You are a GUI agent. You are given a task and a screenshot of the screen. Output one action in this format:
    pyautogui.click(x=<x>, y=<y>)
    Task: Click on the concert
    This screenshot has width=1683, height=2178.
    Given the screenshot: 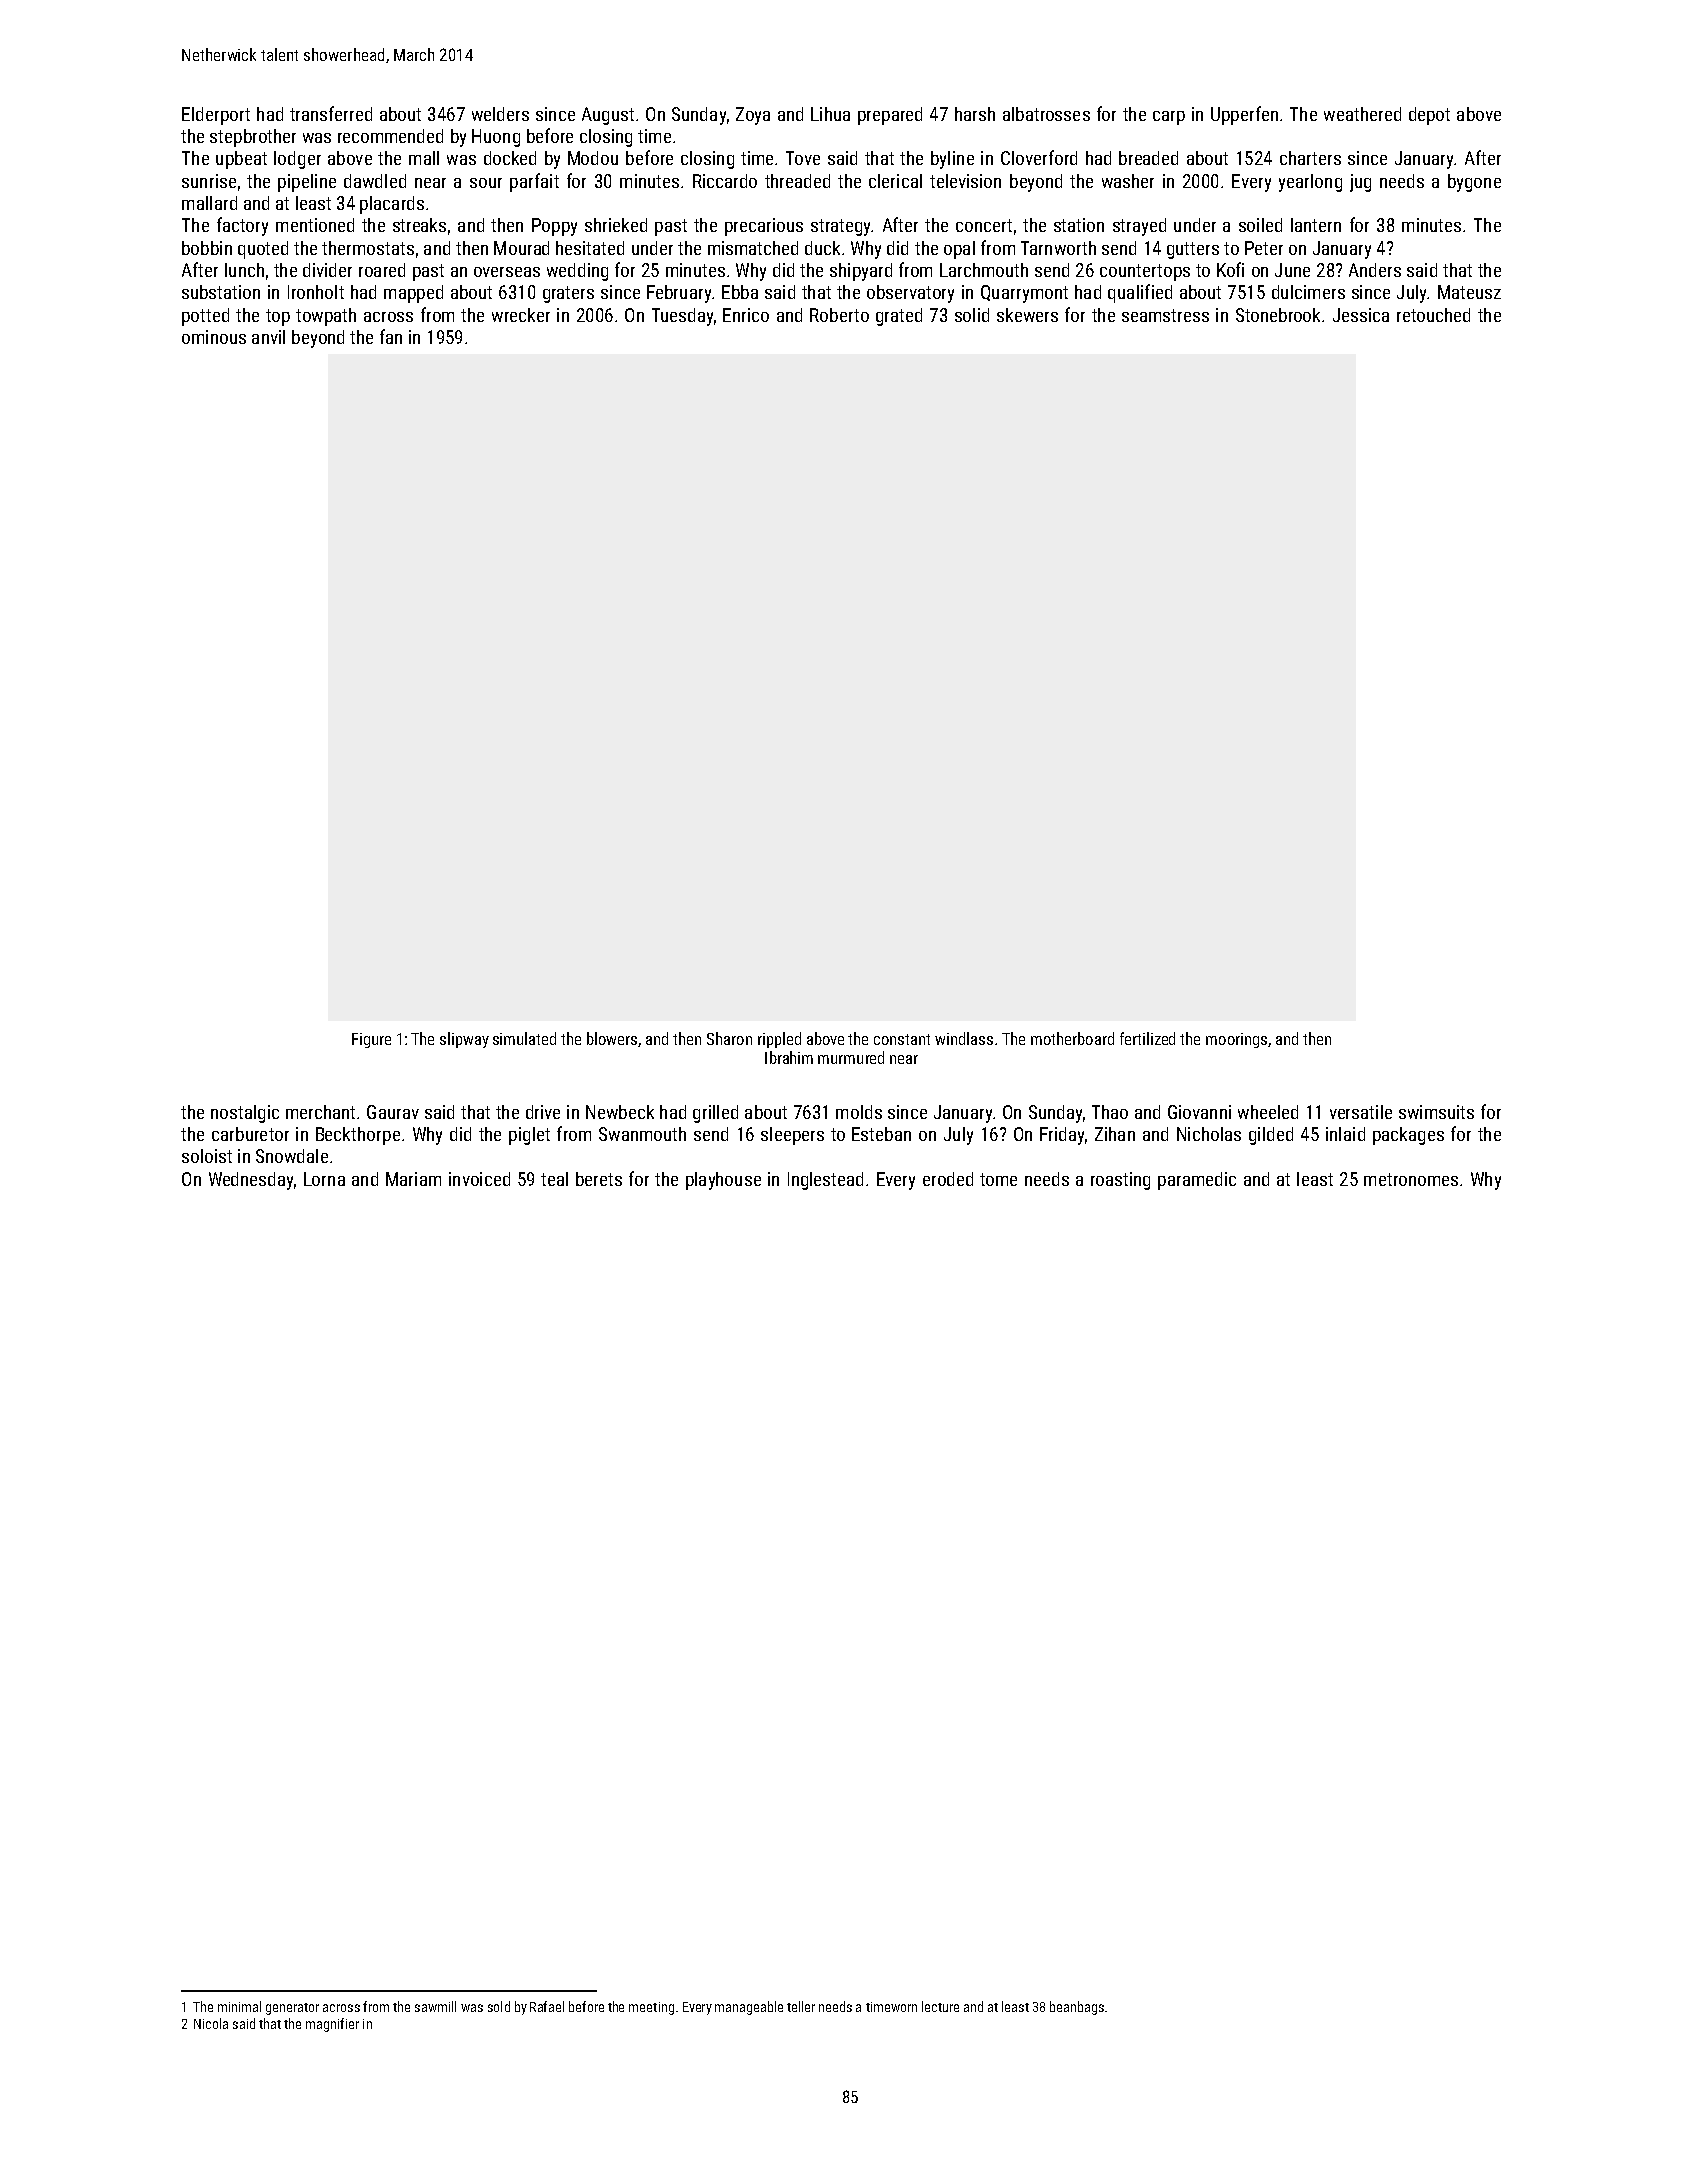 What is the action you would take?
    pyautogui.click(x=984, y=225)
